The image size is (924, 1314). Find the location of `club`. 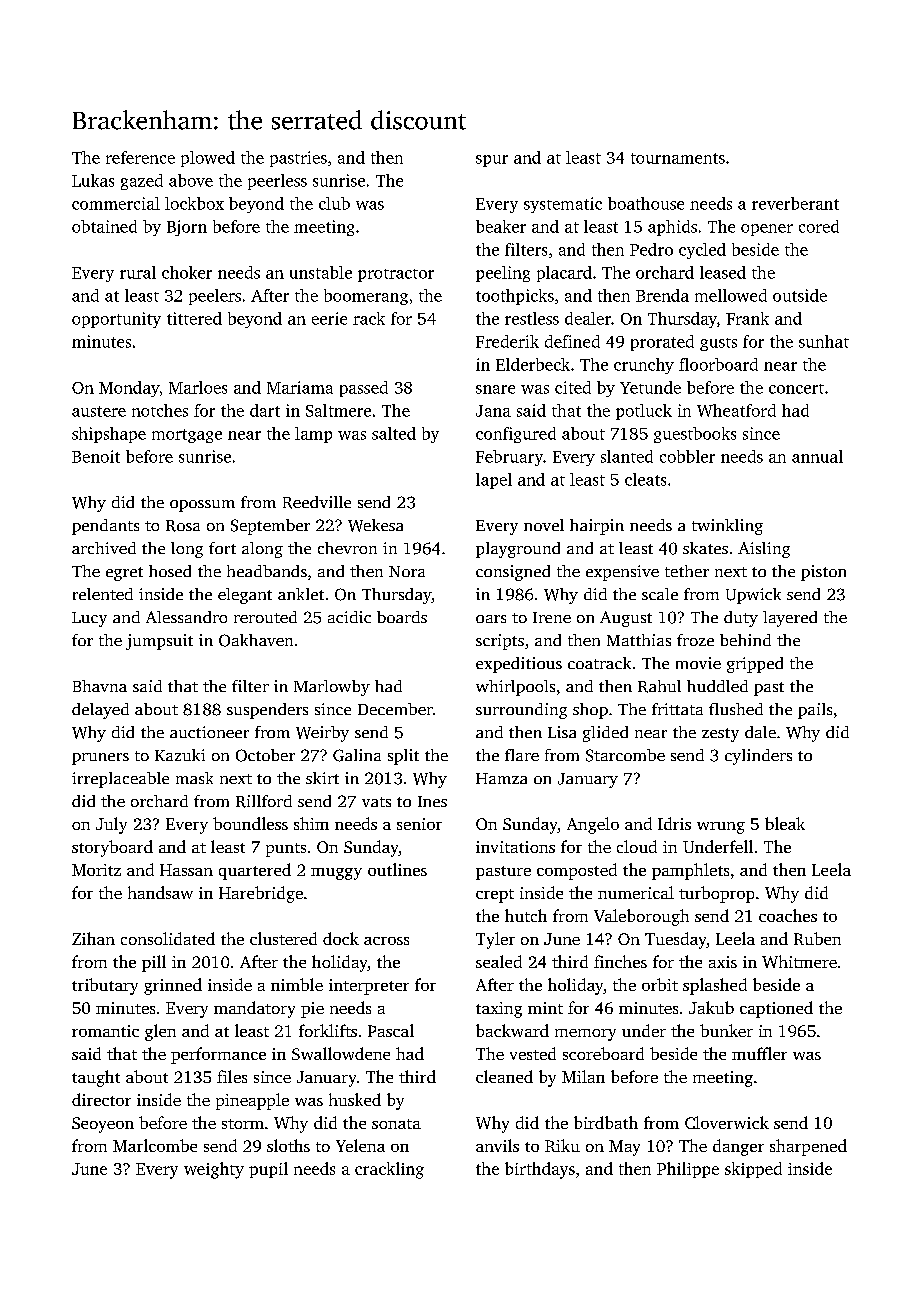

club is located at coordinates (334, 203).
